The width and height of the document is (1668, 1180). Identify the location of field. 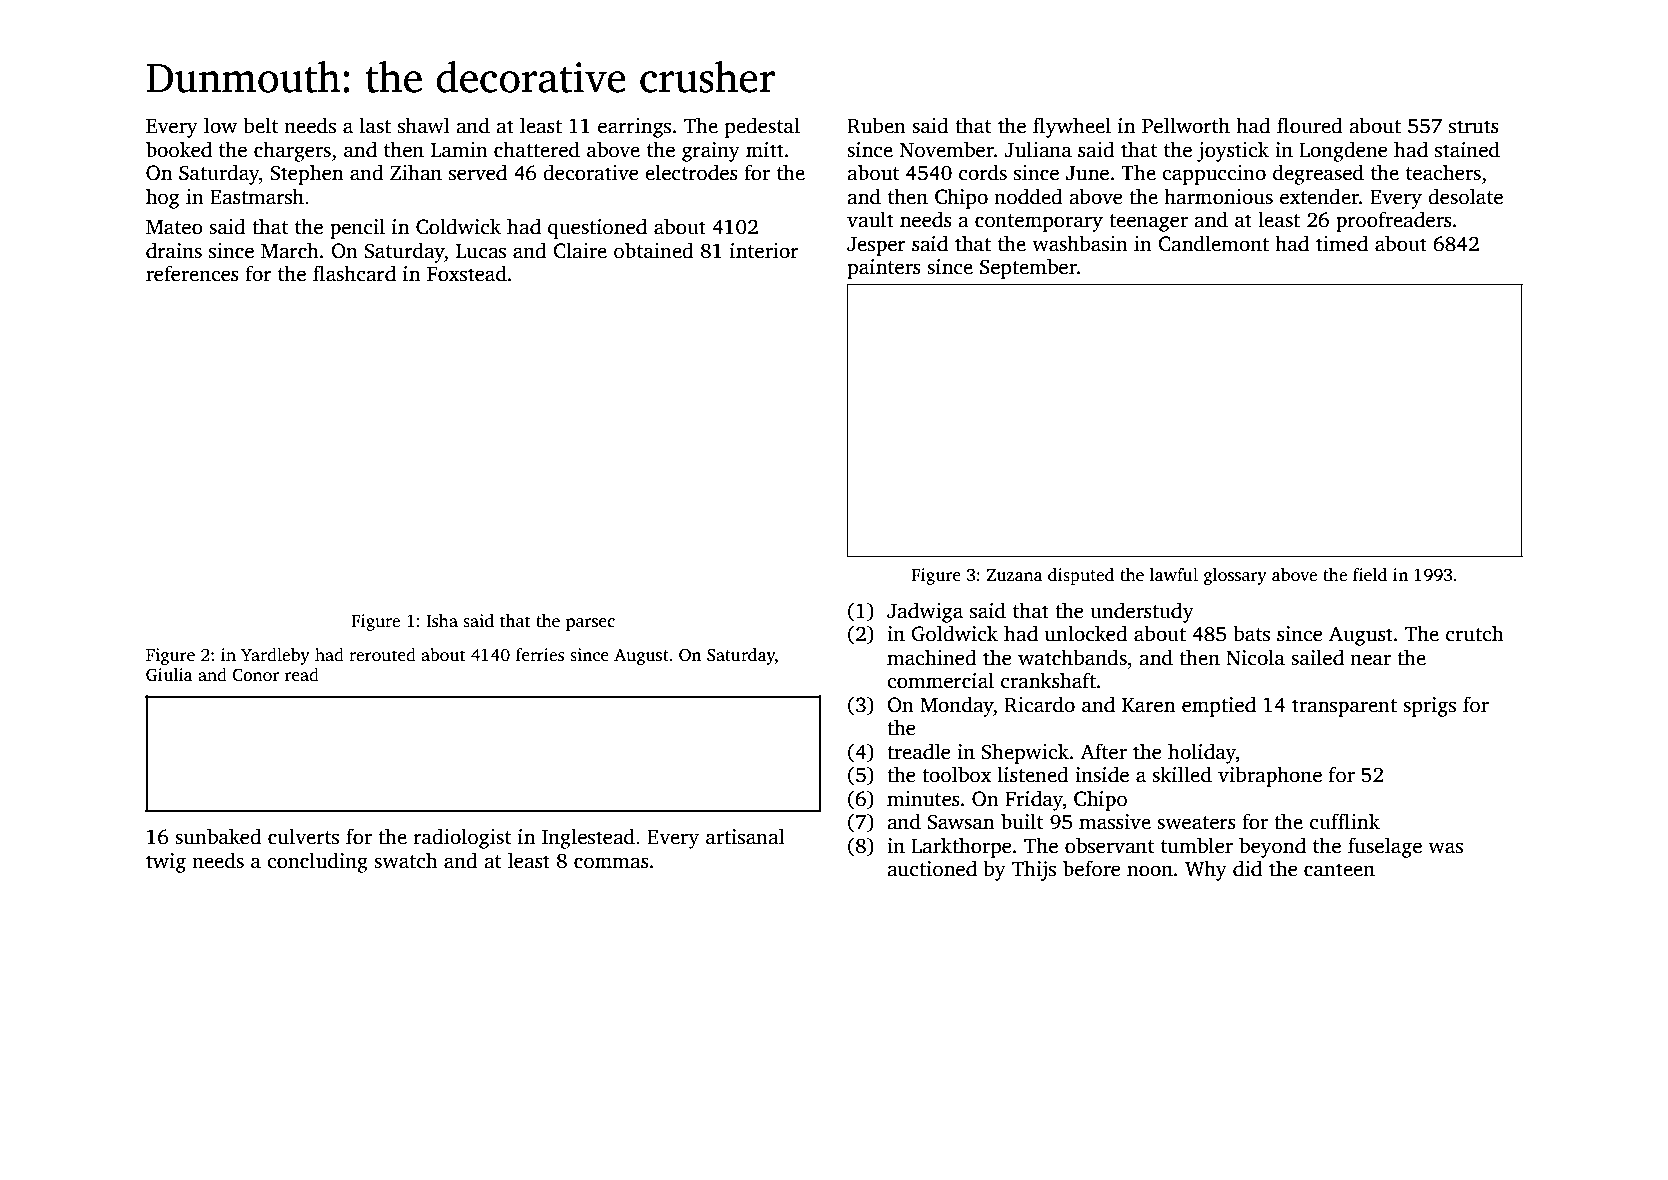
(1370, 575).
